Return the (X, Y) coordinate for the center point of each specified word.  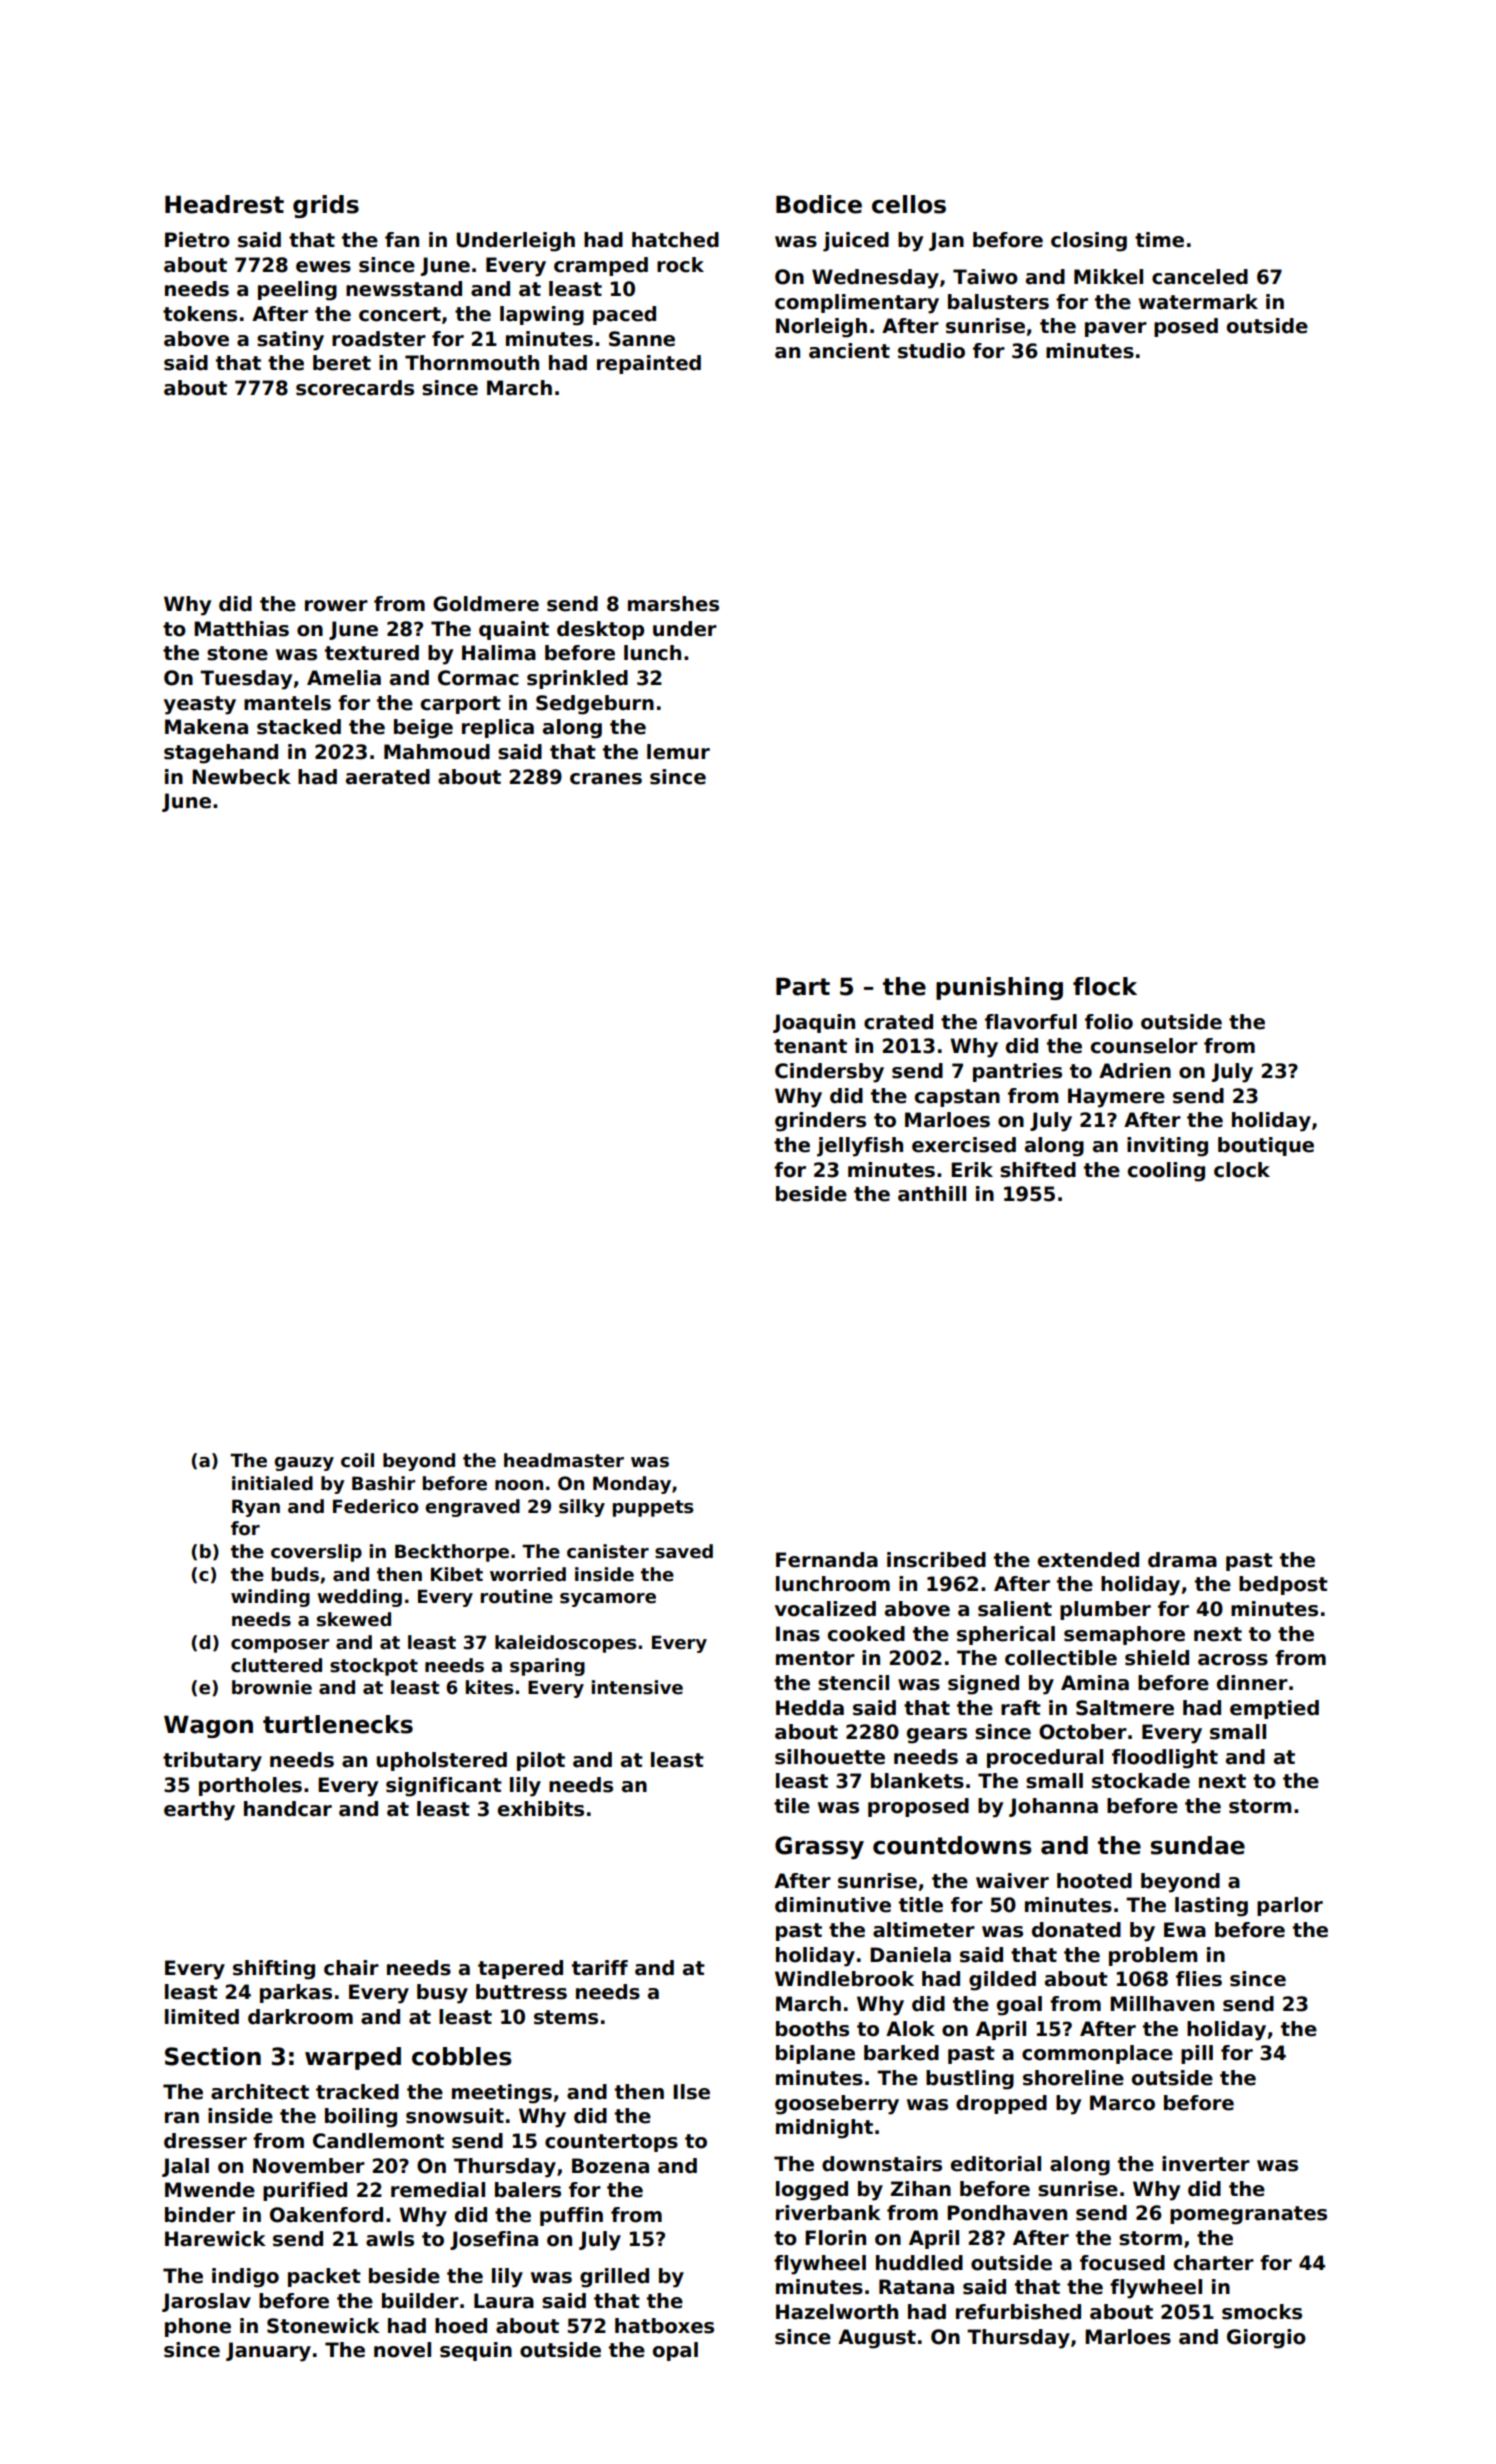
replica (498, 728)
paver (1116, 329)
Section (213, 2056)
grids (326, 206)
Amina (1095, 1683)
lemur (678, 752)
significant (444, 1787)
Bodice (819, 204)
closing (1089, 242)
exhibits (541, 1809)
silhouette (830, 1757)
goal (1019, 2006)
